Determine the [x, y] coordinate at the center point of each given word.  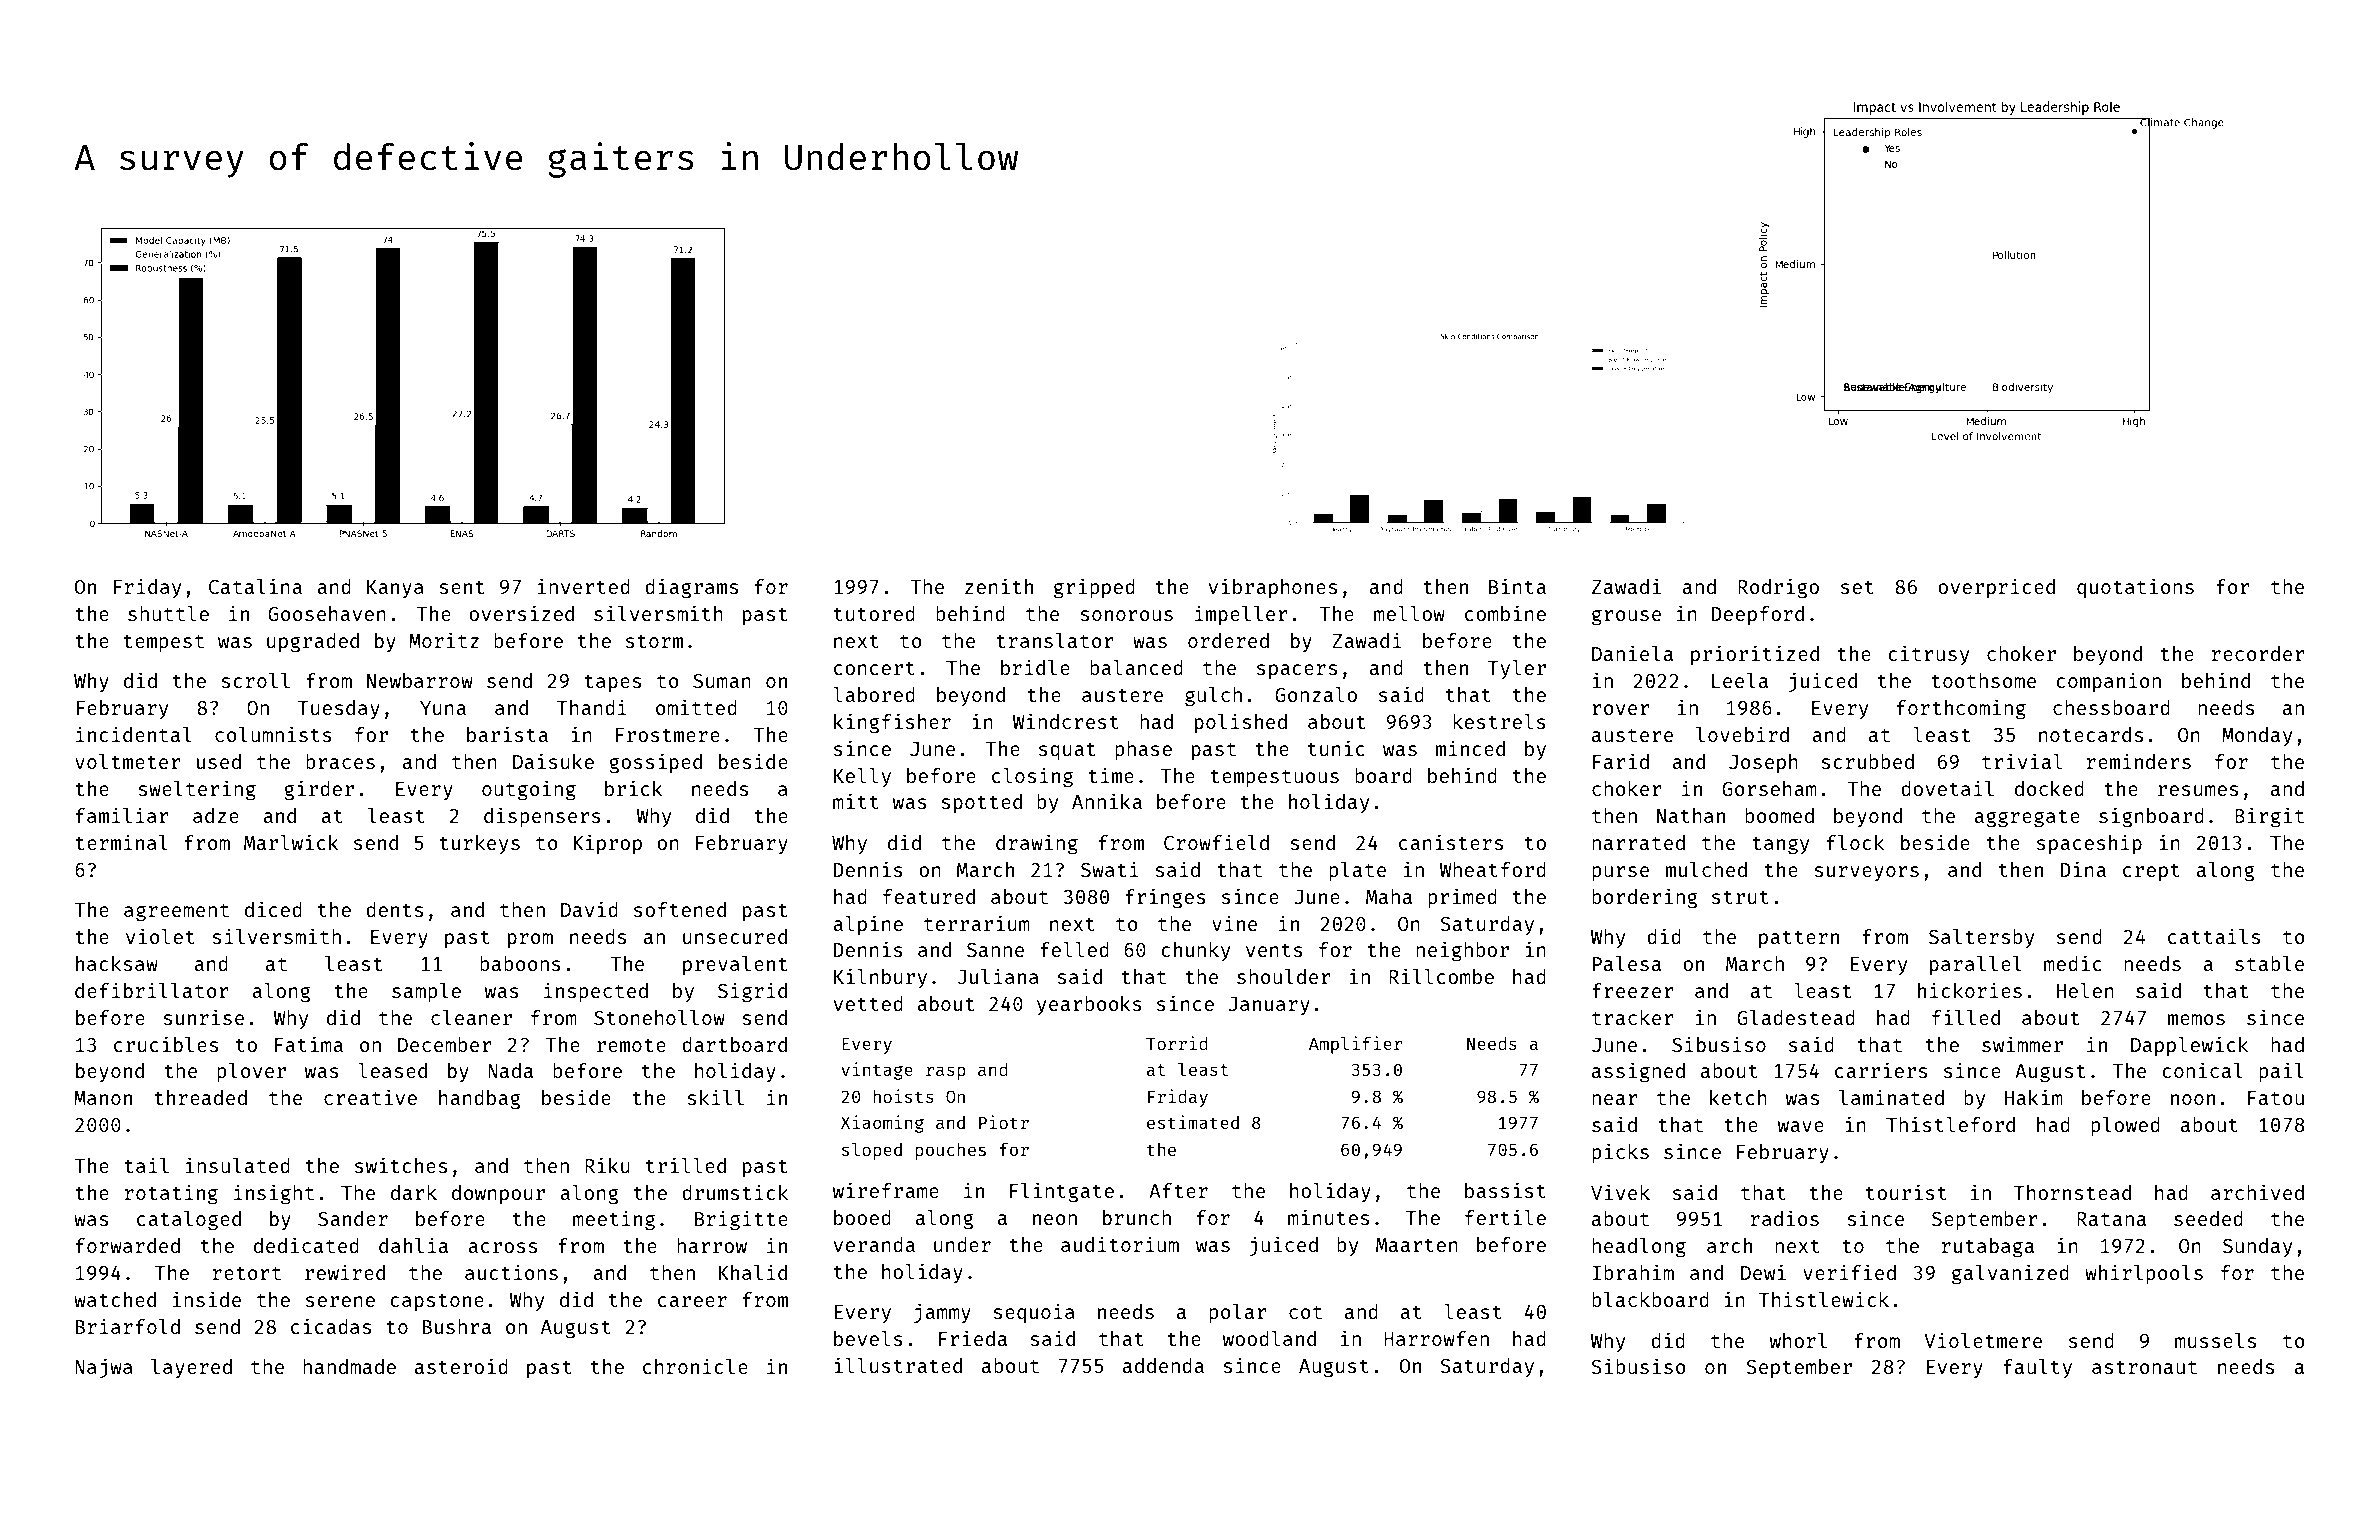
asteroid [461, 1366]
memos [2196, 1019]
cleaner [471, 1017]
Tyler [1517, 669]
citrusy [1928, 655]
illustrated [898, 1365]
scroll [255, 680]
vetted [868, 1003]
